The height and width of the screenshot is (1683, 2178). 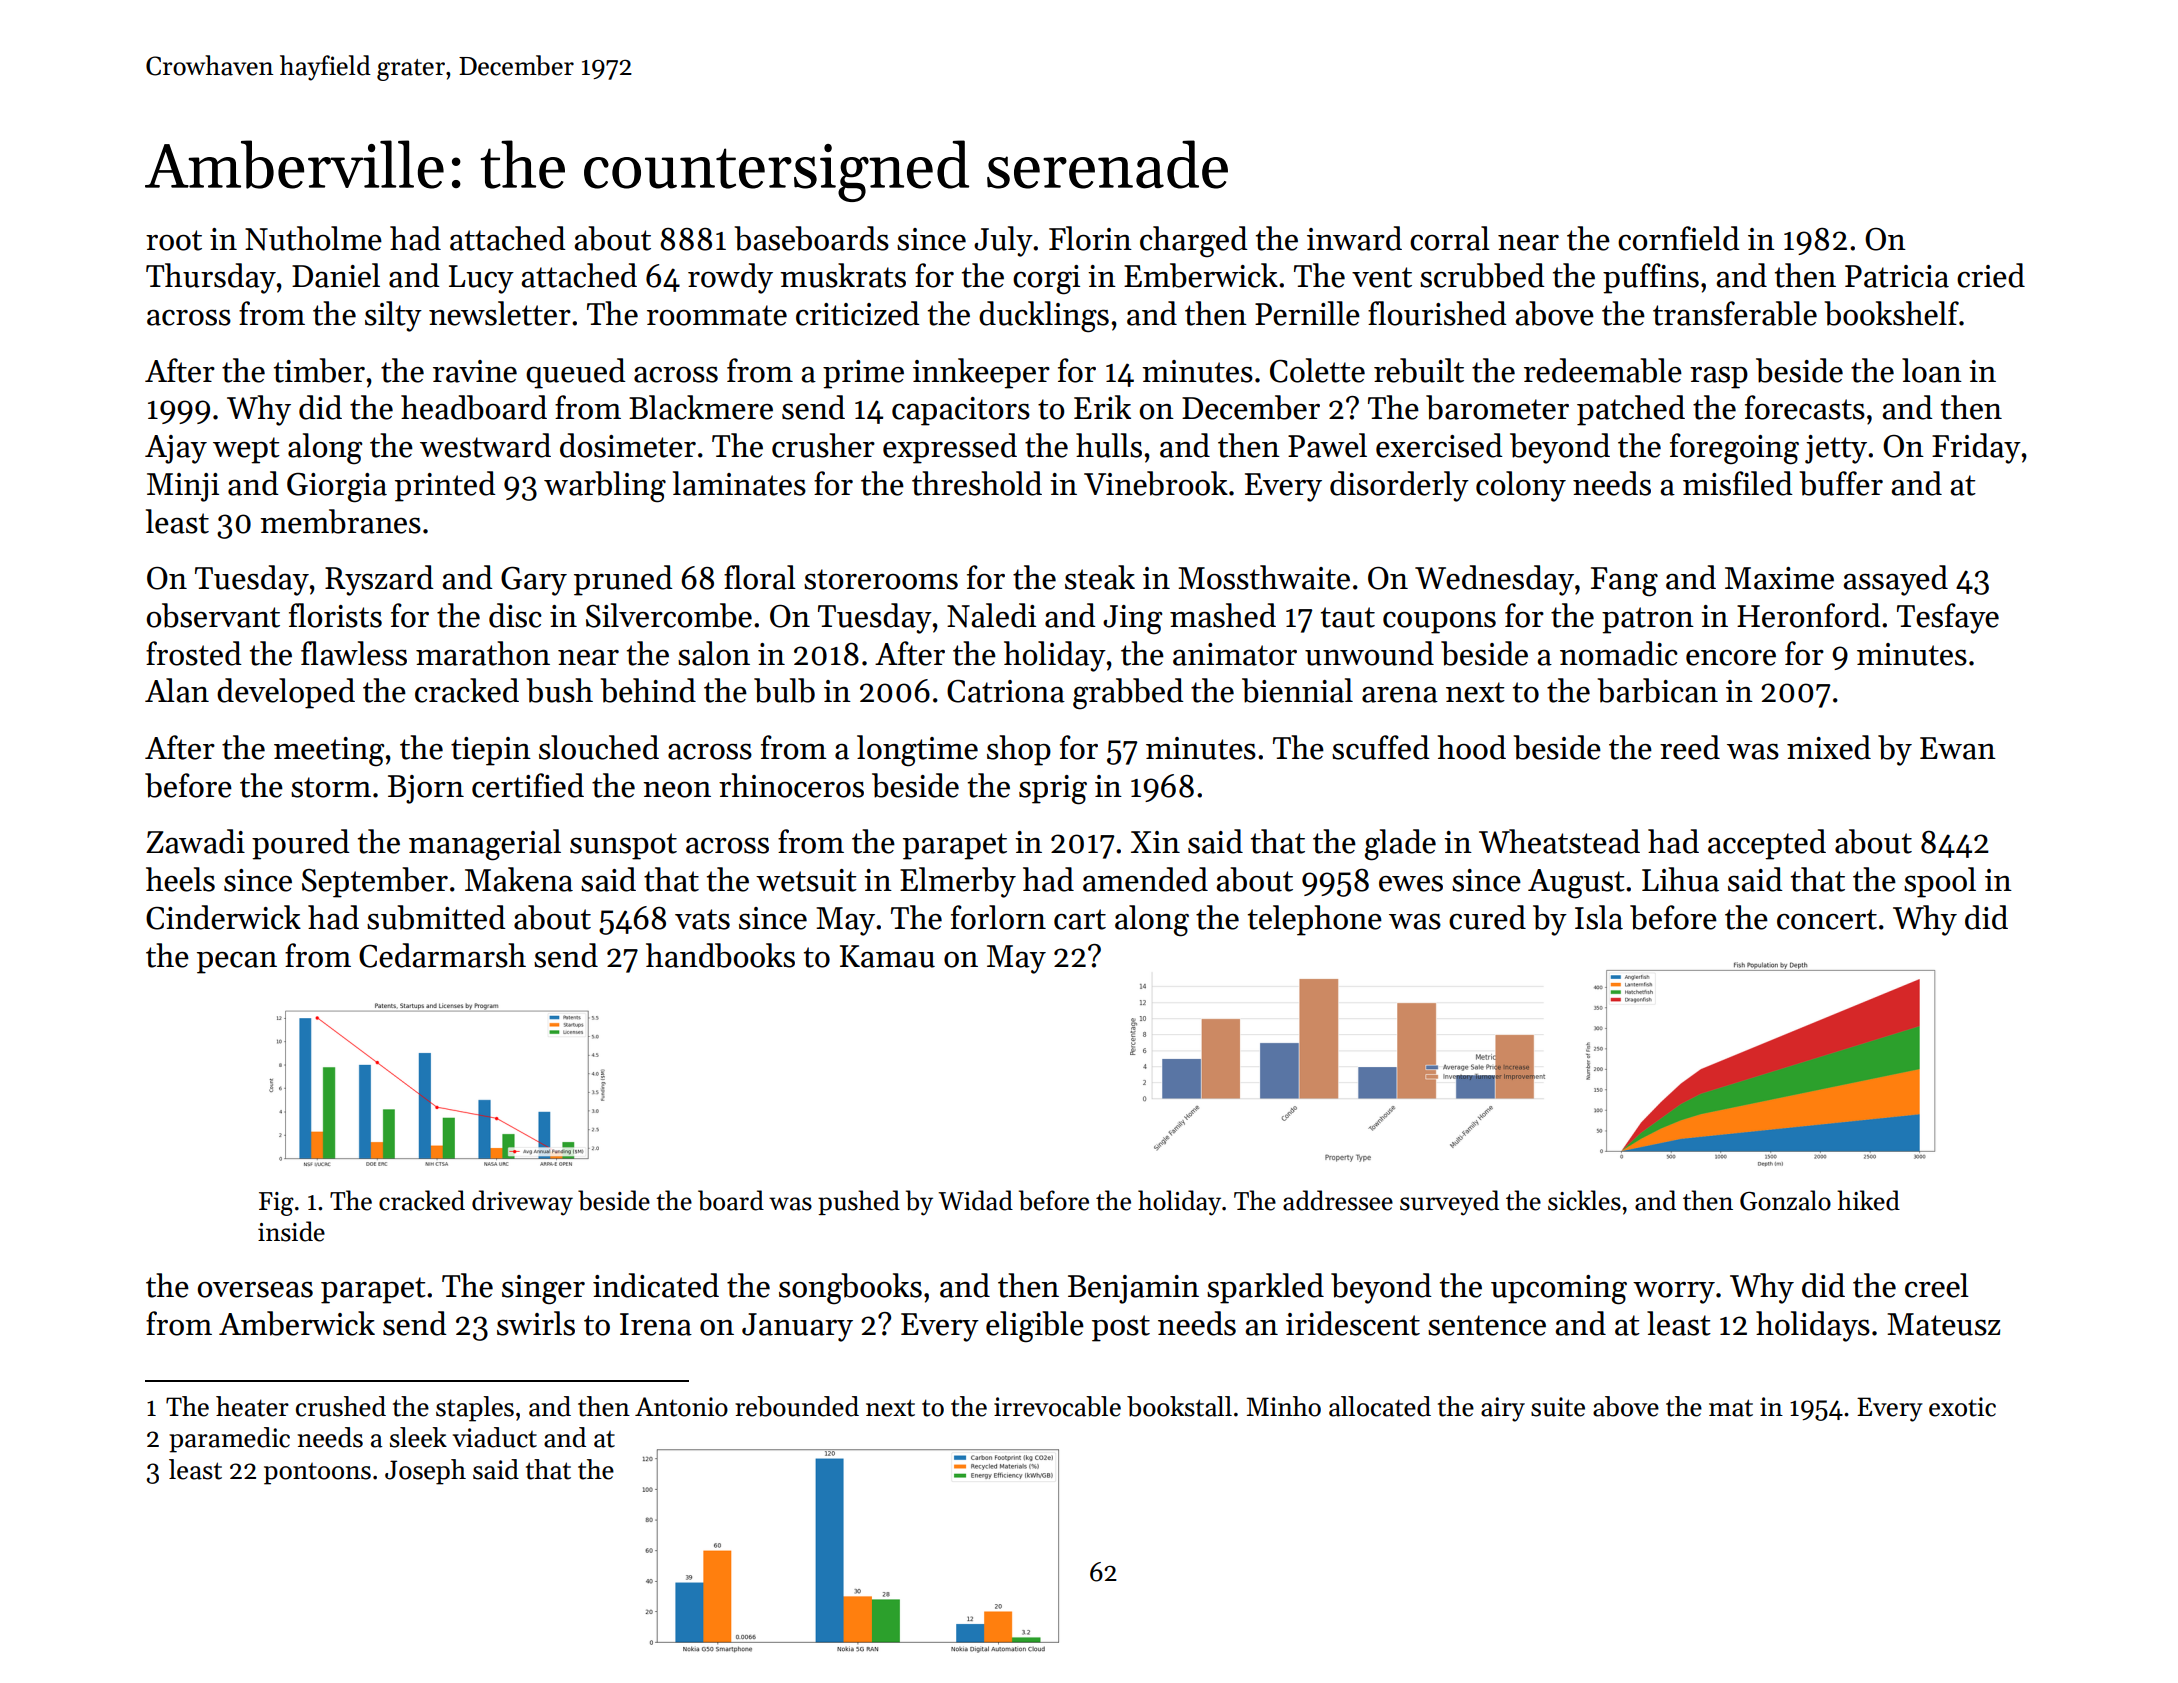 I want to click on cried, so click(x=1991, y=275).
